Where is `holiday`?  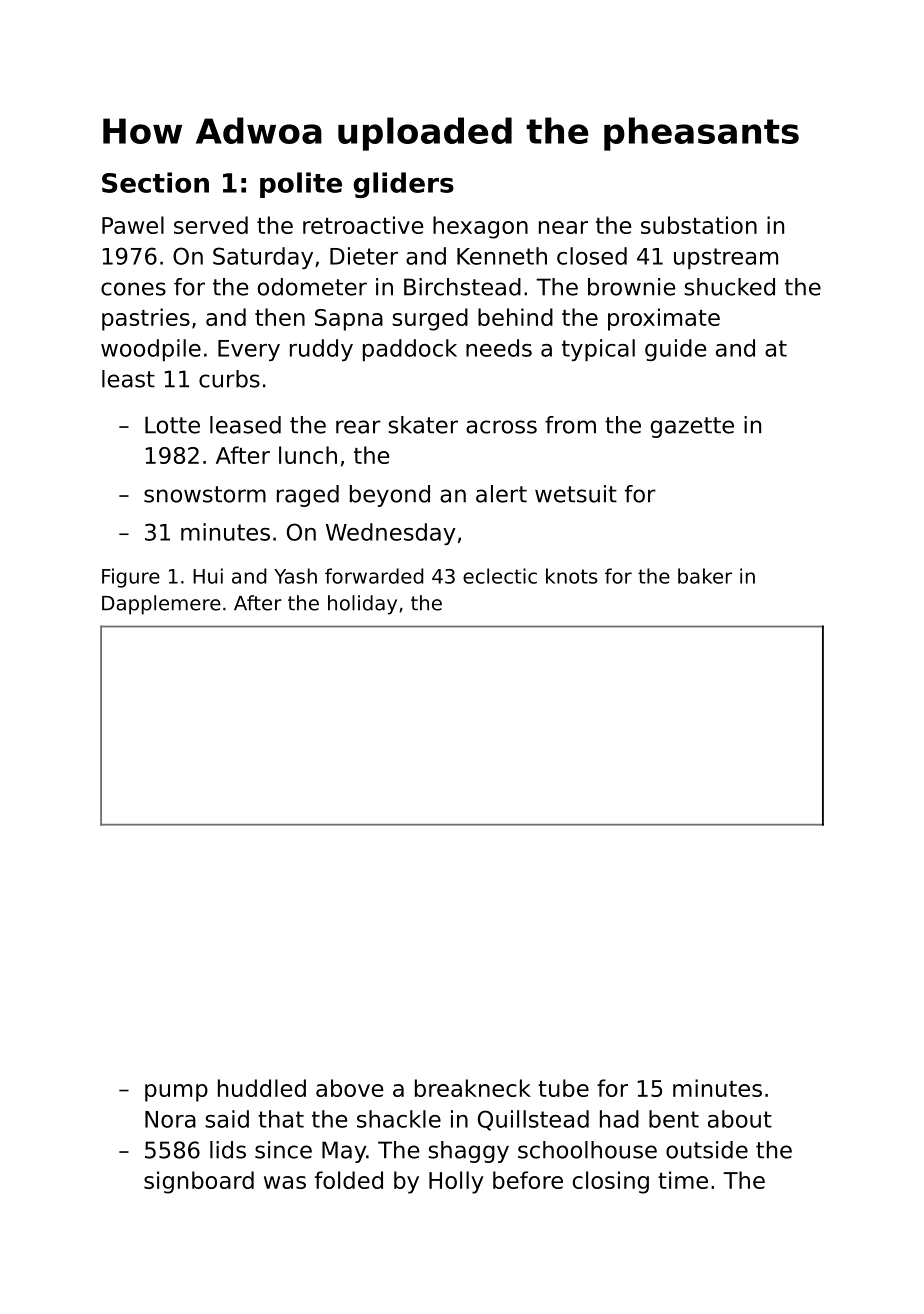
holiday is located at coordinates (362, 605).
